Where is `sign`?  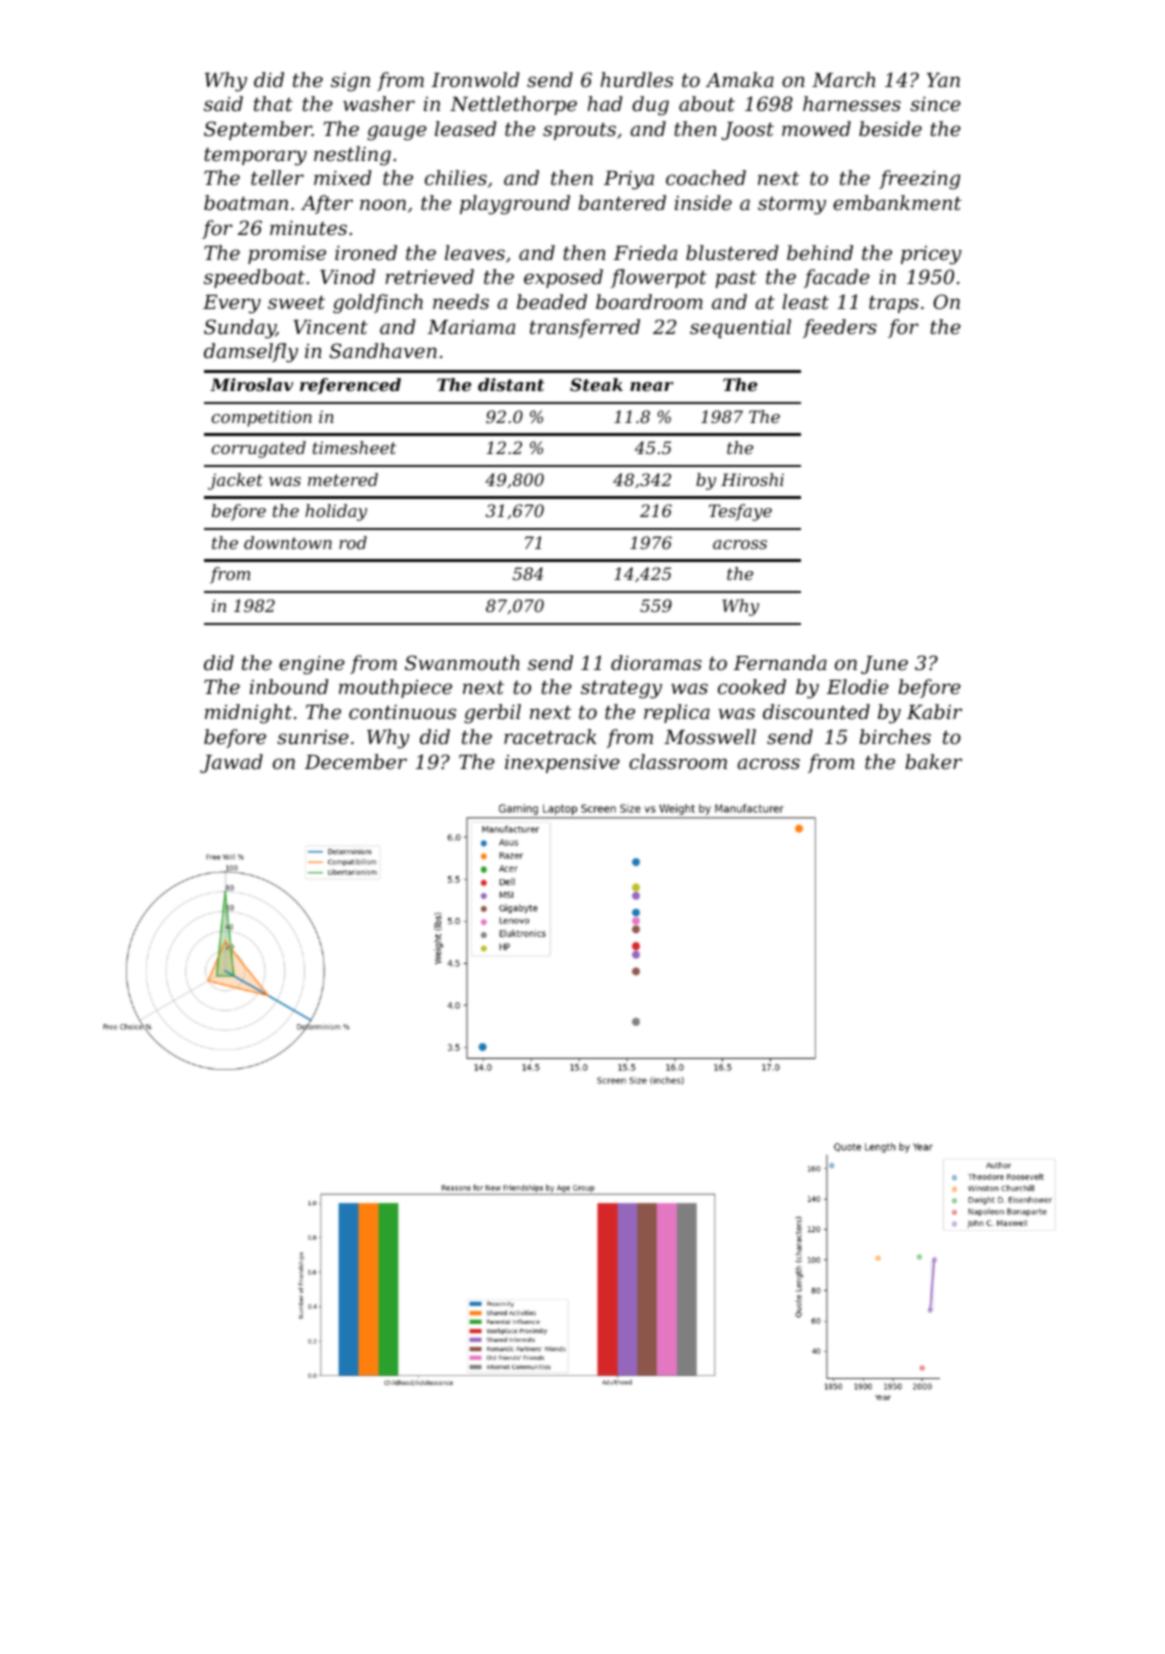
sign is located at coordinates (350, 82).
